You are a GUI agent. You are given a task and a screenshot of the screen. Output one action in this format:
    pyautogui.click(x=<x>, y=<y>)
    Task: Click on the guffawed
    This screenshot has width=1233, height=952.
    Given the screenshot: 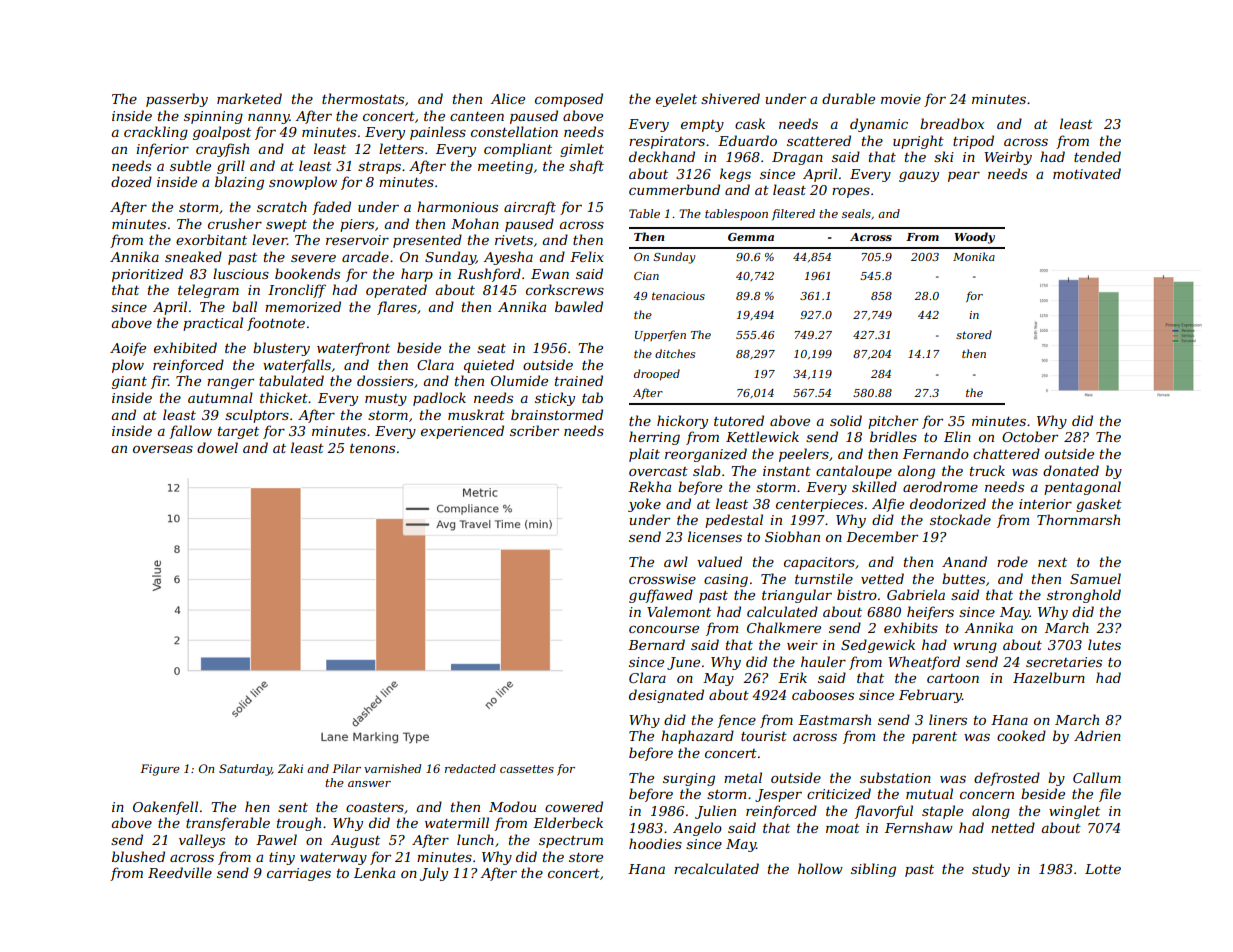 What is the action you would take?
    pyautogui.click(x=661, y=596)
